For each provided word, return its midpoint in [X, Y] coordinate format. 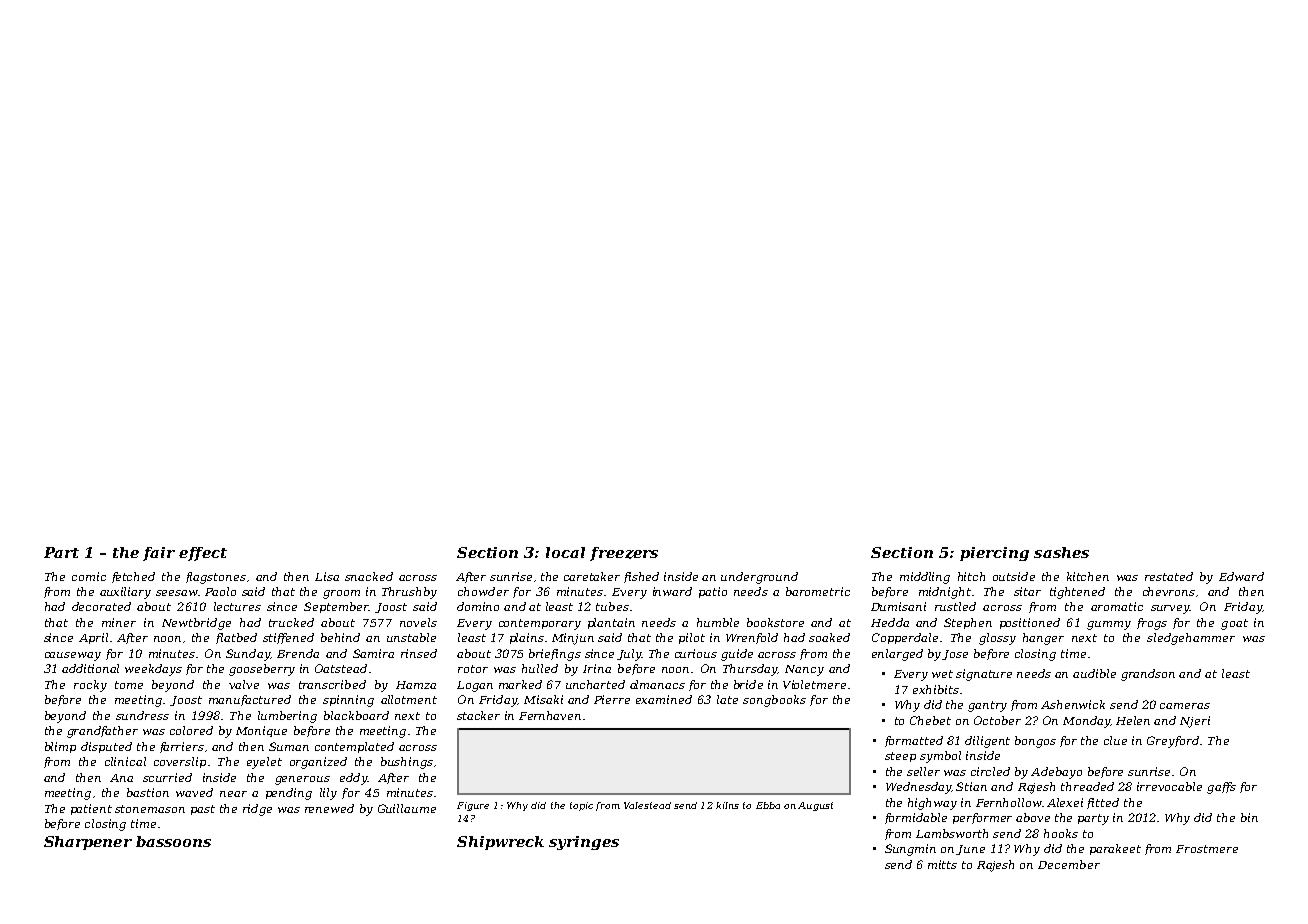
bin [1249, 817]
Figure [473, 806]
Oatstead [341, 668]
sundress [142, 715]
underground [759, 578]
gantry [987, 706]
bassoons [173, 841]
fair [159, 554]
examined [664, 699]
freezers [624, 554]
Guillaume [407, 808]
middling [925, 578]
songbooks [774, 701]
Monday [1086, 722]
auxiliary [125, 593]
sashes [1061, 552]
